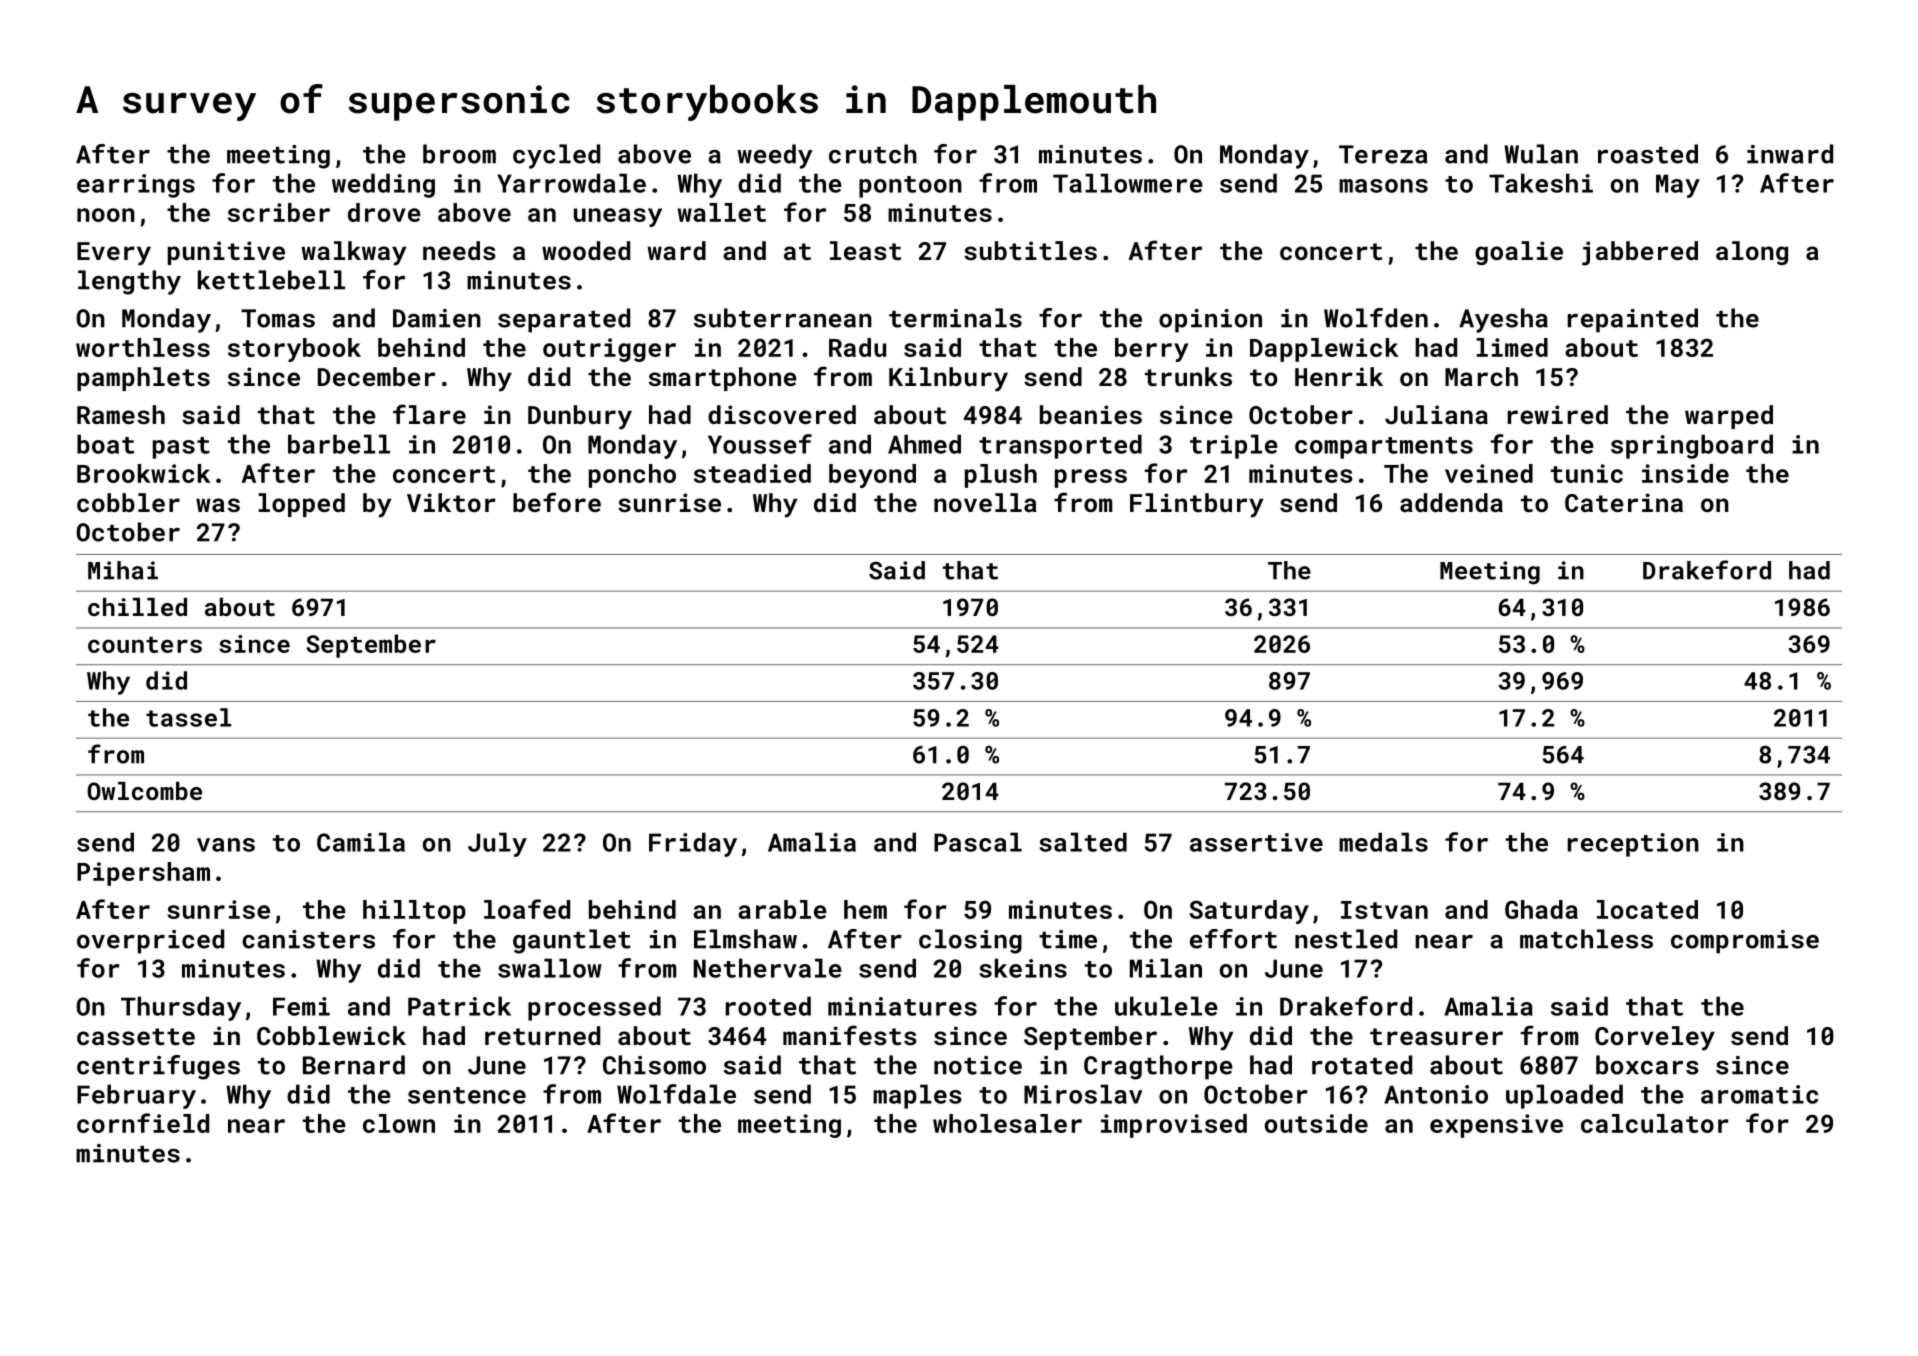  I want to click on scriber, so click(279, 212).
